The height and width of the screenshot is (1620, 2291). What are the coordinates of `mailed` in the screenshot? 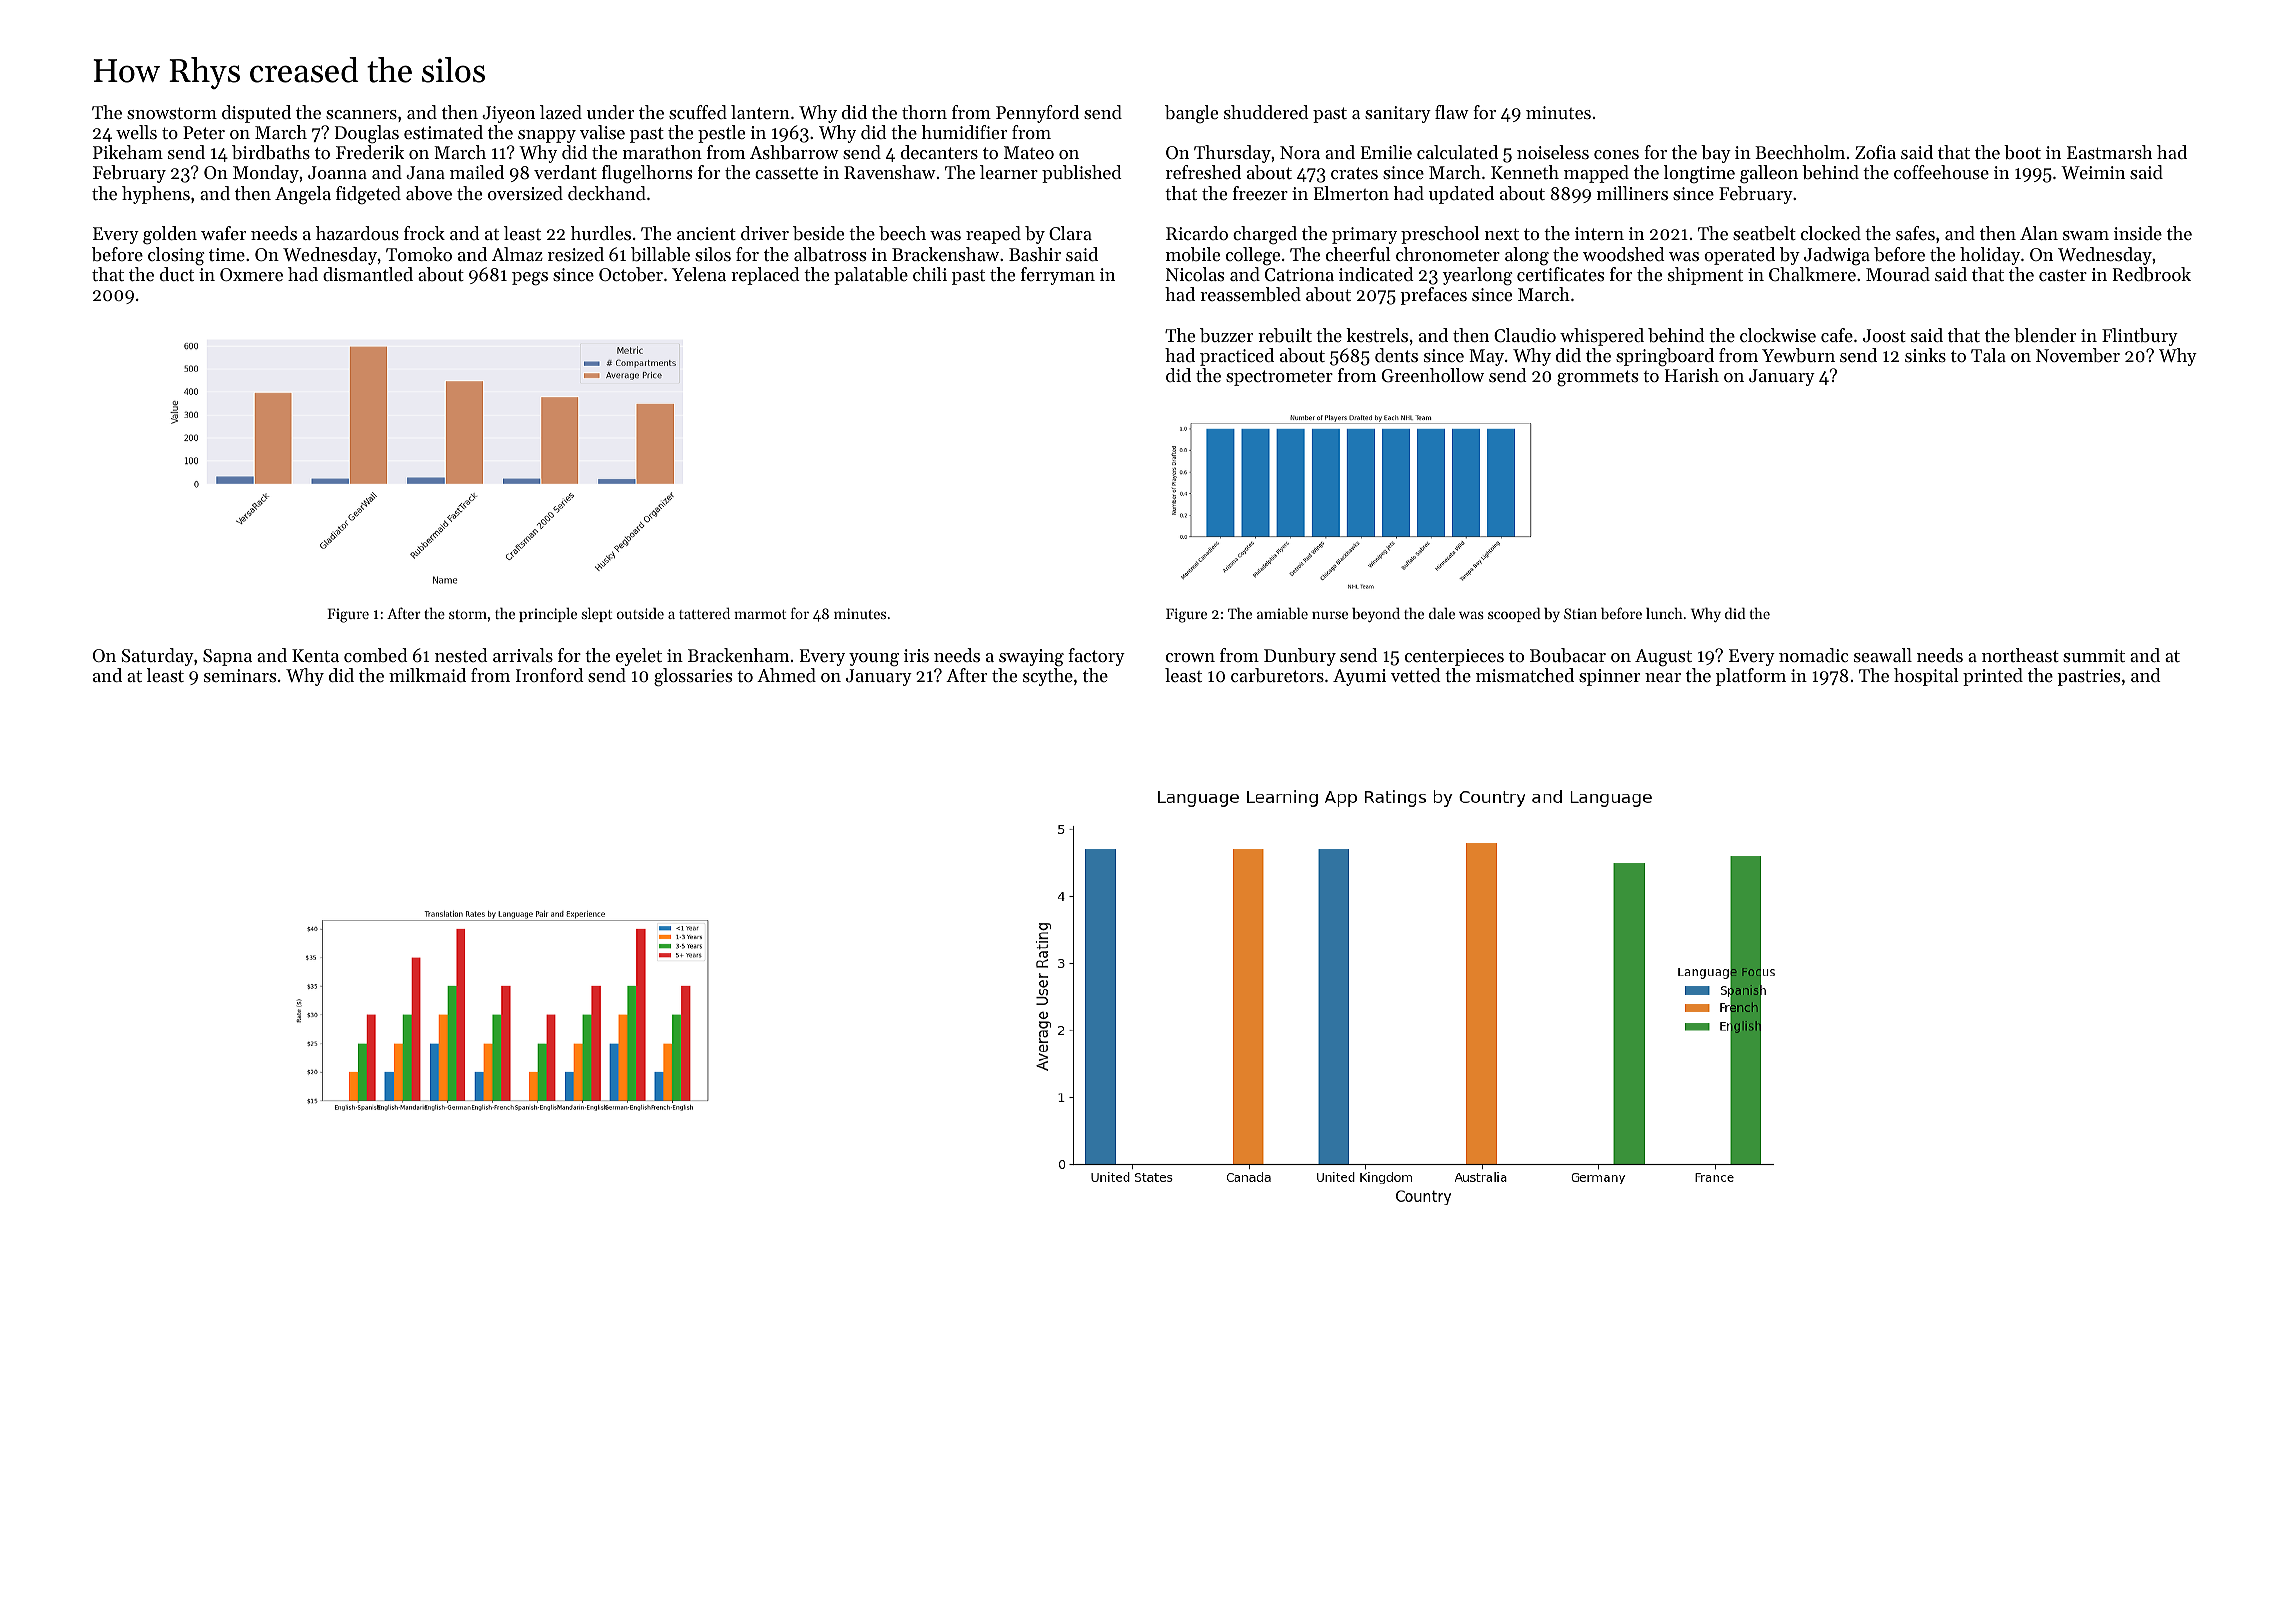 It's located at (477, 172).
